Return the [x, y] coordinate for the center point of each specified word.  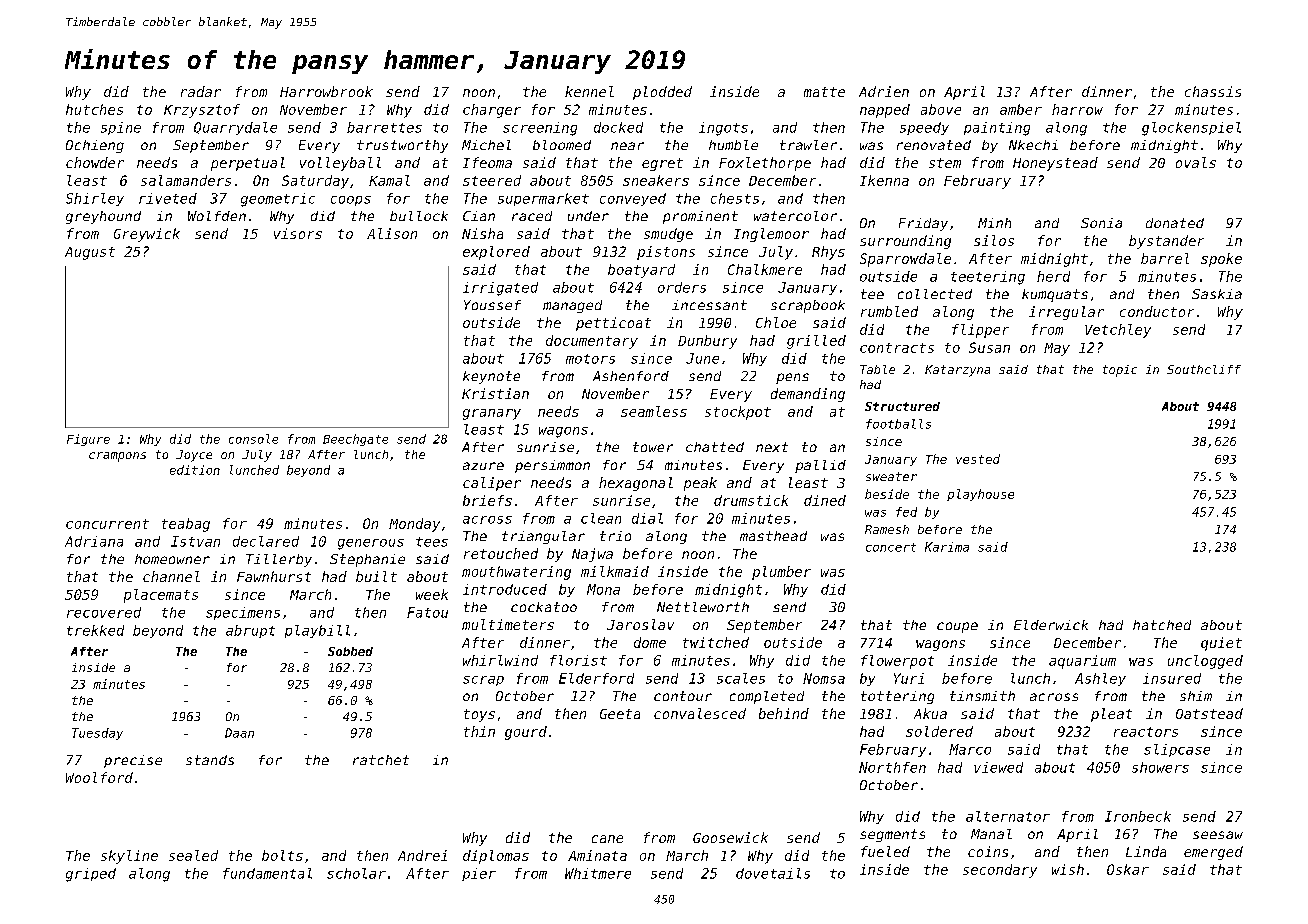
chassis [1213, 91]
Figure [88, 440]
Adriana [94, 541]
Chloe [776, 322]
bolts [282, 855]
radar [201, 91]
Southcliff [1204, 369]
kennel [589, 91]
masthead [773, 536]
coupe [957, 627]
